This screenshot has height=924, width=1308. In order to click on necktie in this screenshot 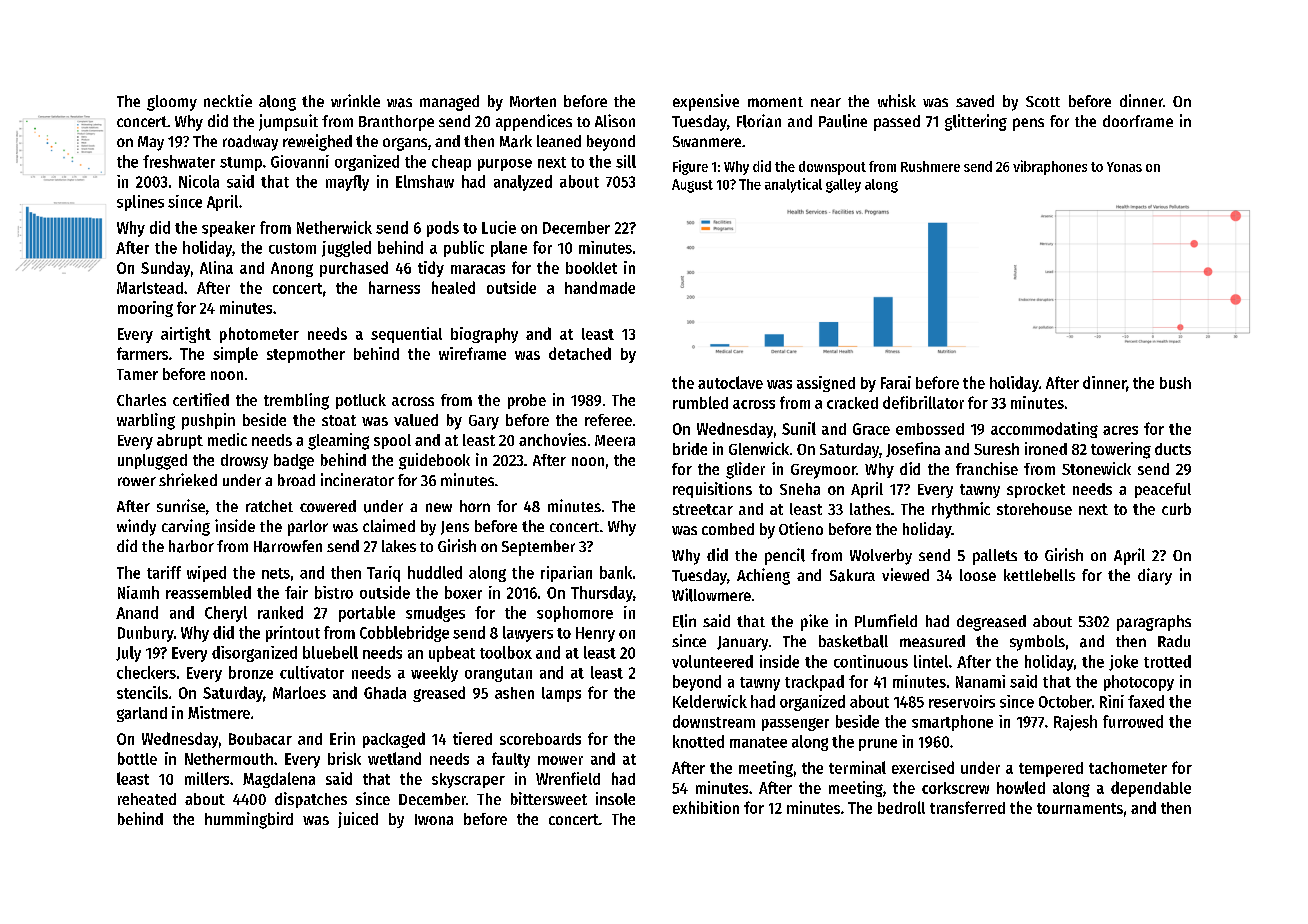, I will do `click(228, 100)`.
